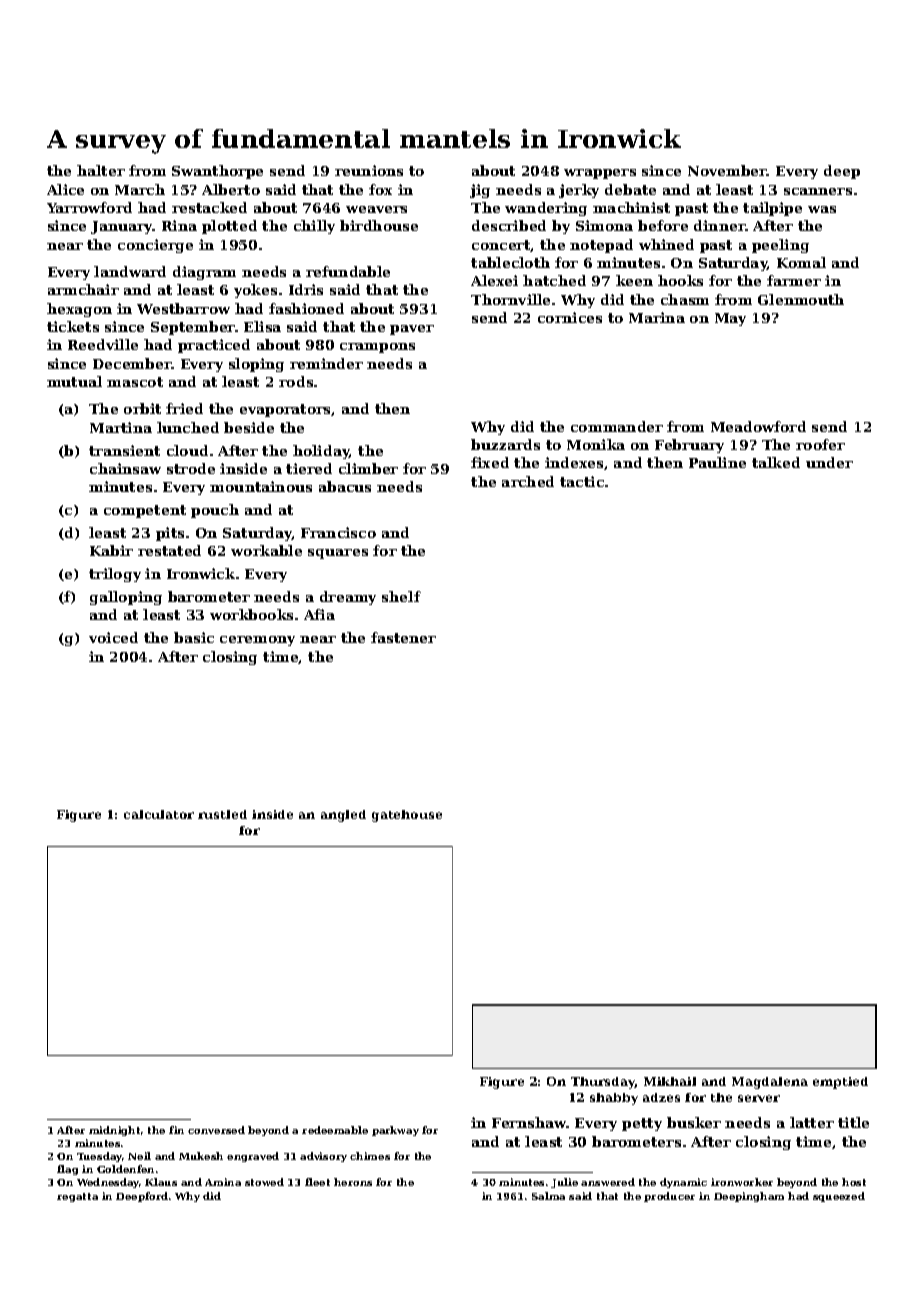 Image resolution: width=924 pixels, height=1308 pixels. I want to click on landward, so click(130, 271).
